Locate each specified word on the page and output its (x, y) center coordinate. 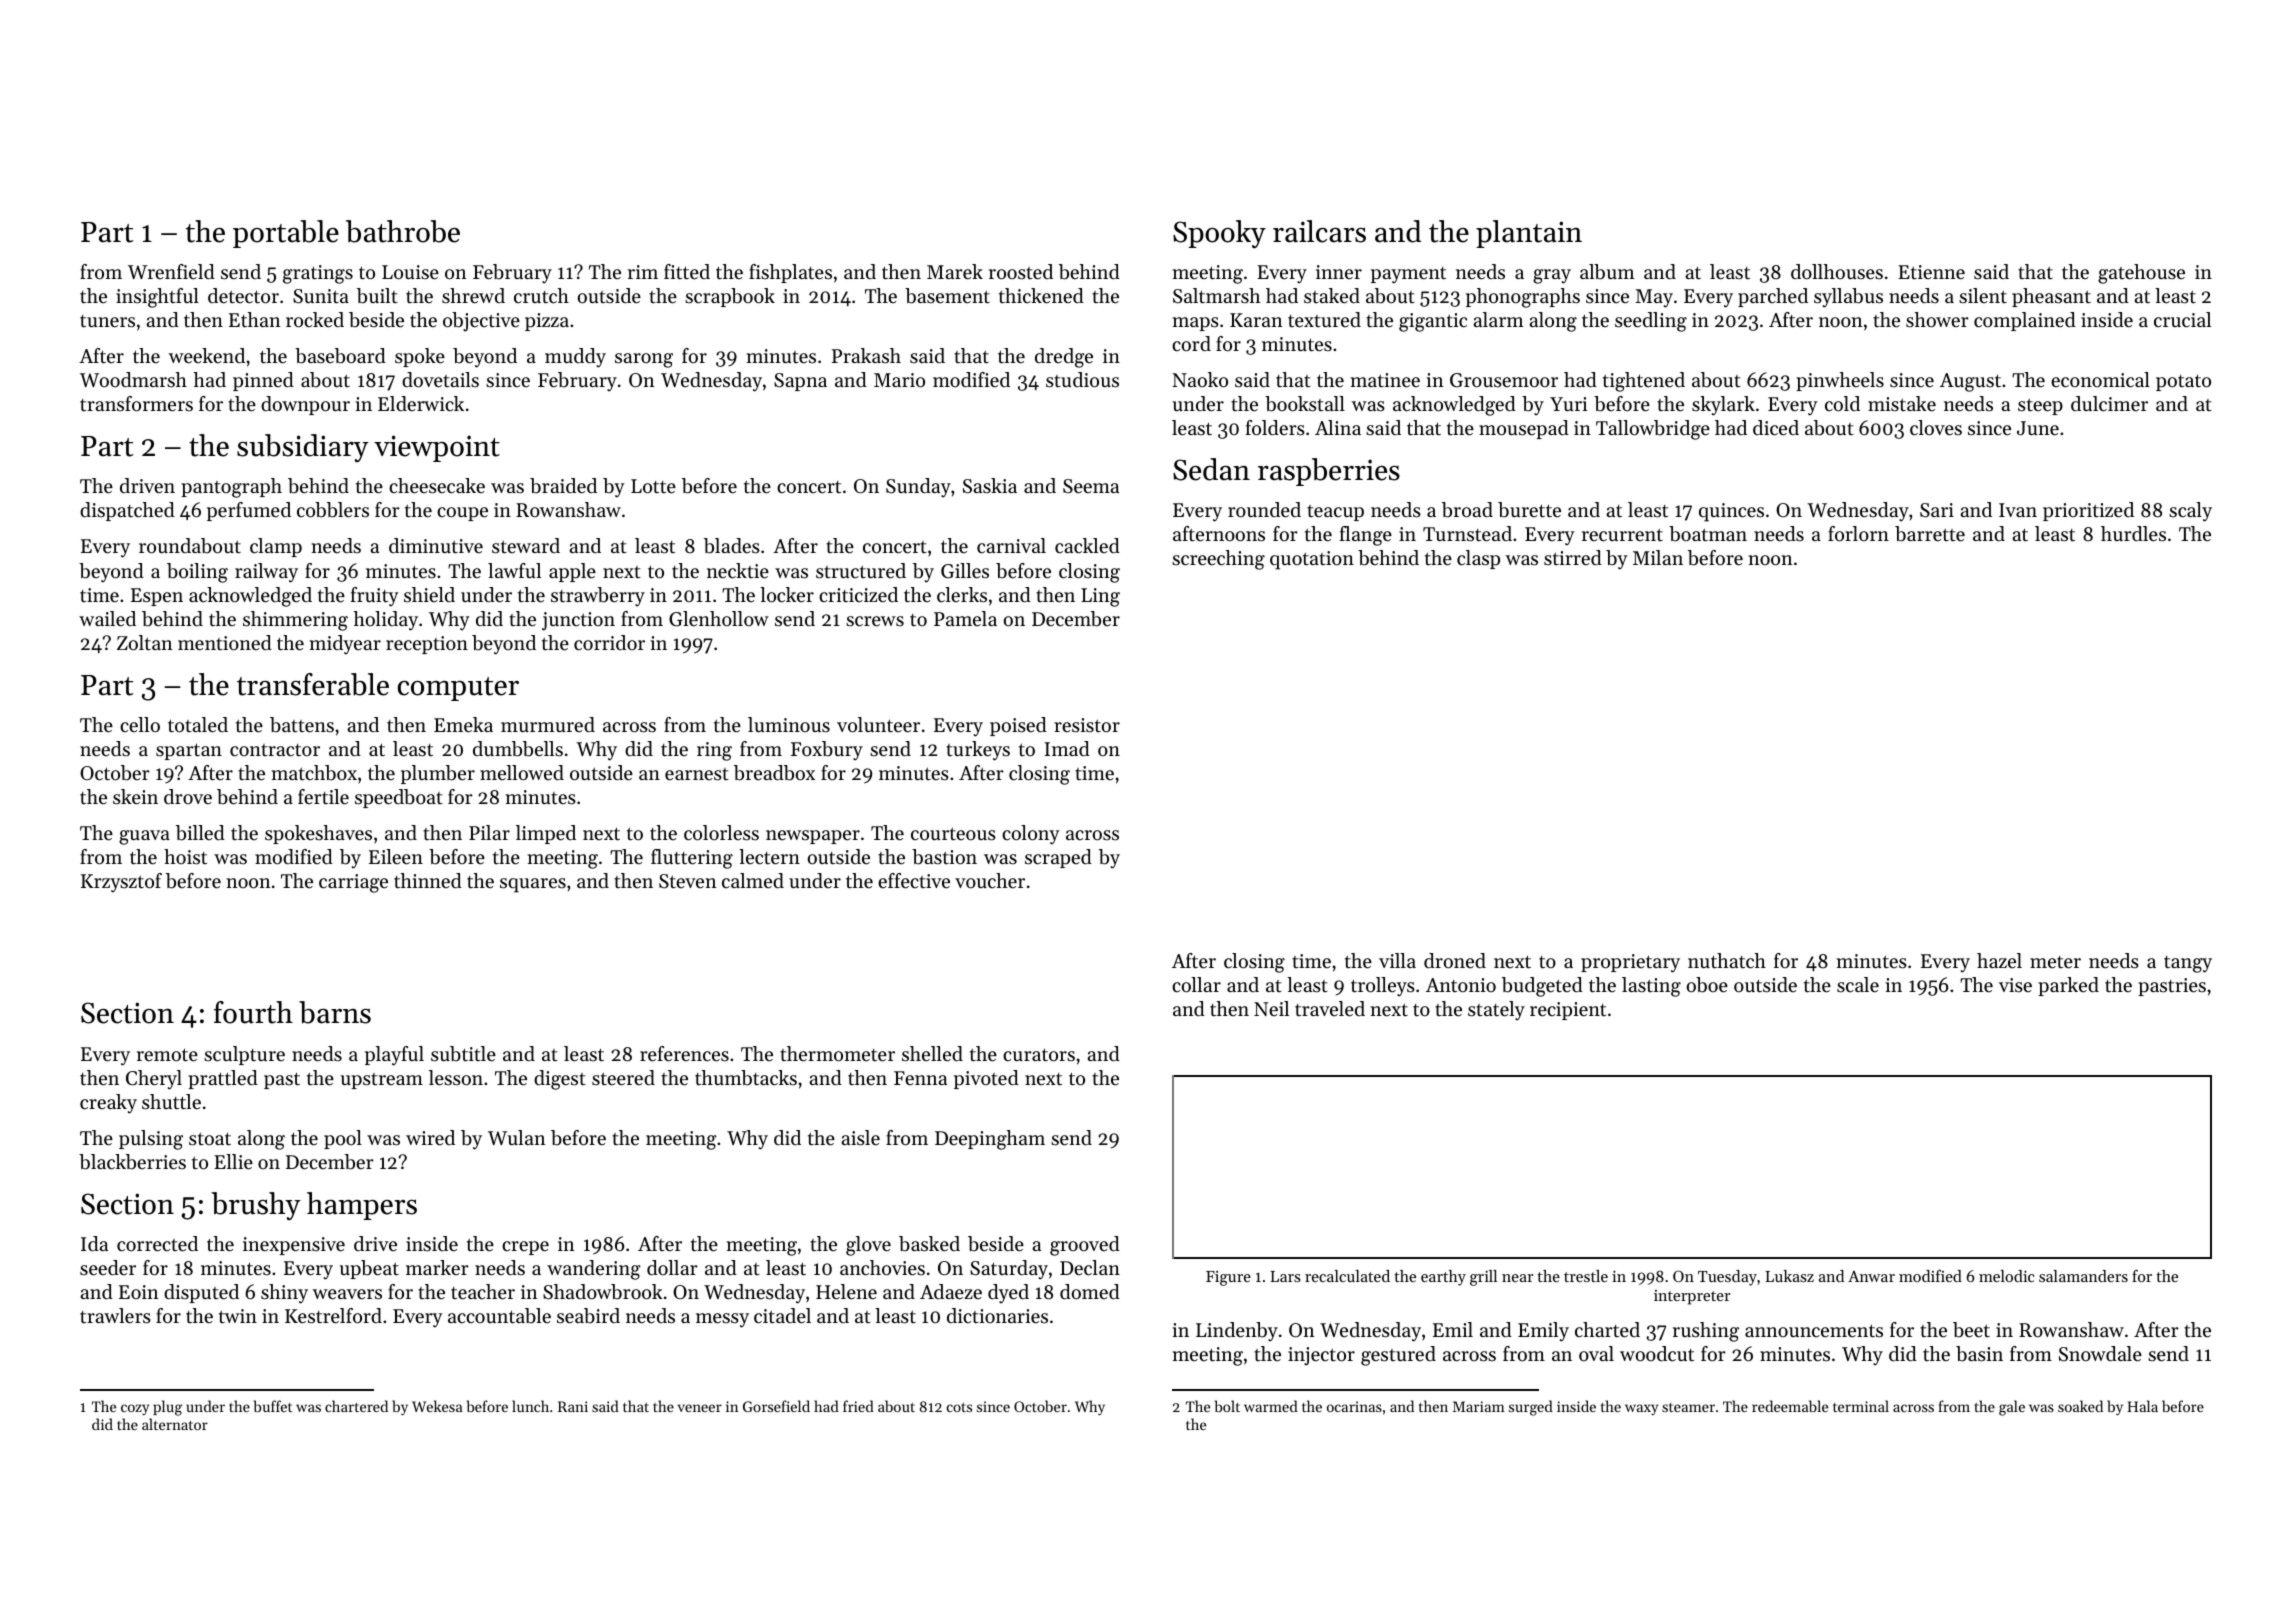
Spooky (1219, 234)
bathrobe (403, 231)
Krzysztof (121, 883)
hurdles (2133, 534)
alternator (175, 1424)
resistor (1087, 725)
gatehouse (2141, 274)
